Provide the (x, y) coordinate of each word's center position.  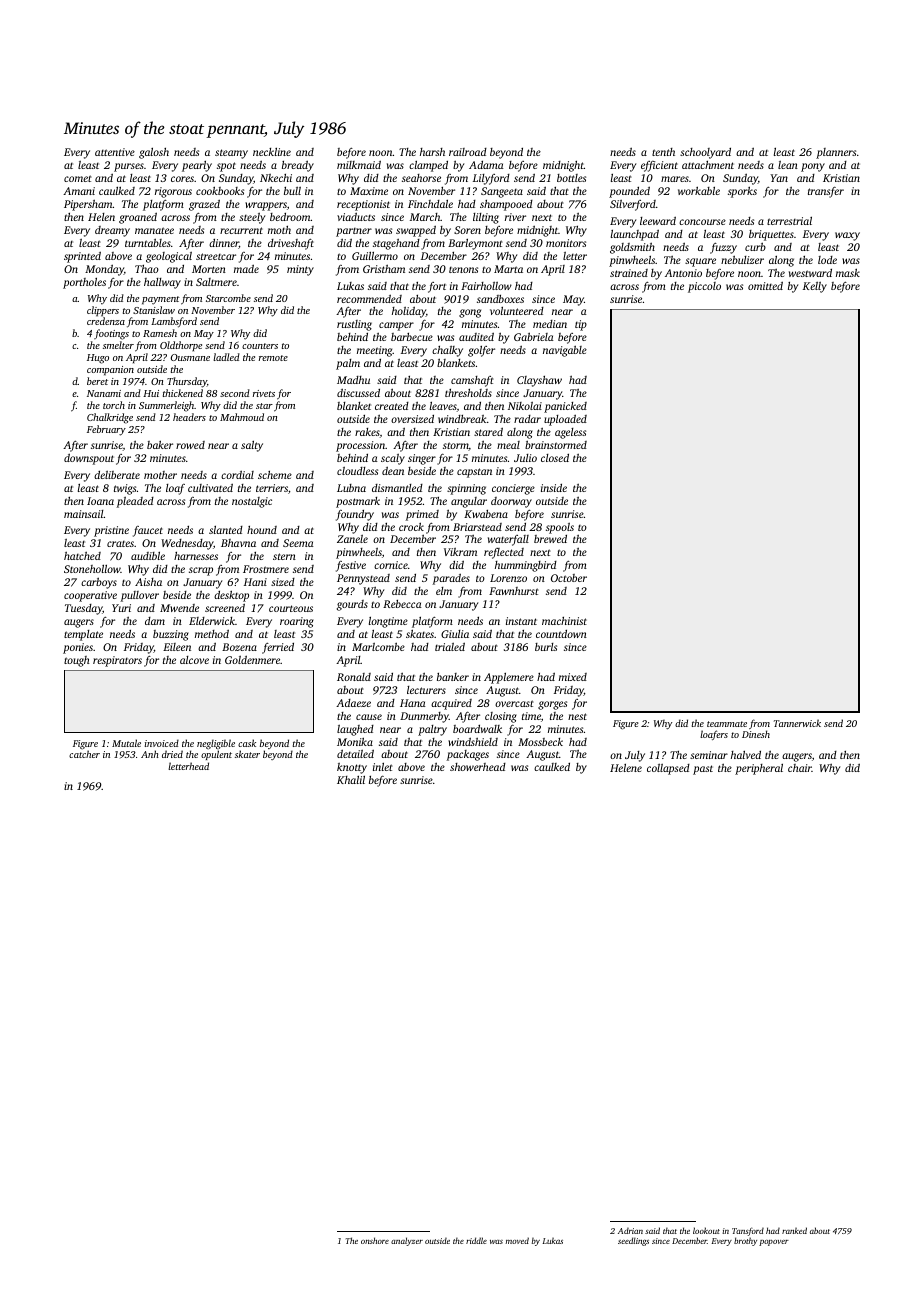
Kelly (815, 287)
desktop (231, 596)
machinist (564, 621)
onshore (375, 1240)
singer (422, 459)
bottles (571, 178)
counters (260, 346)
